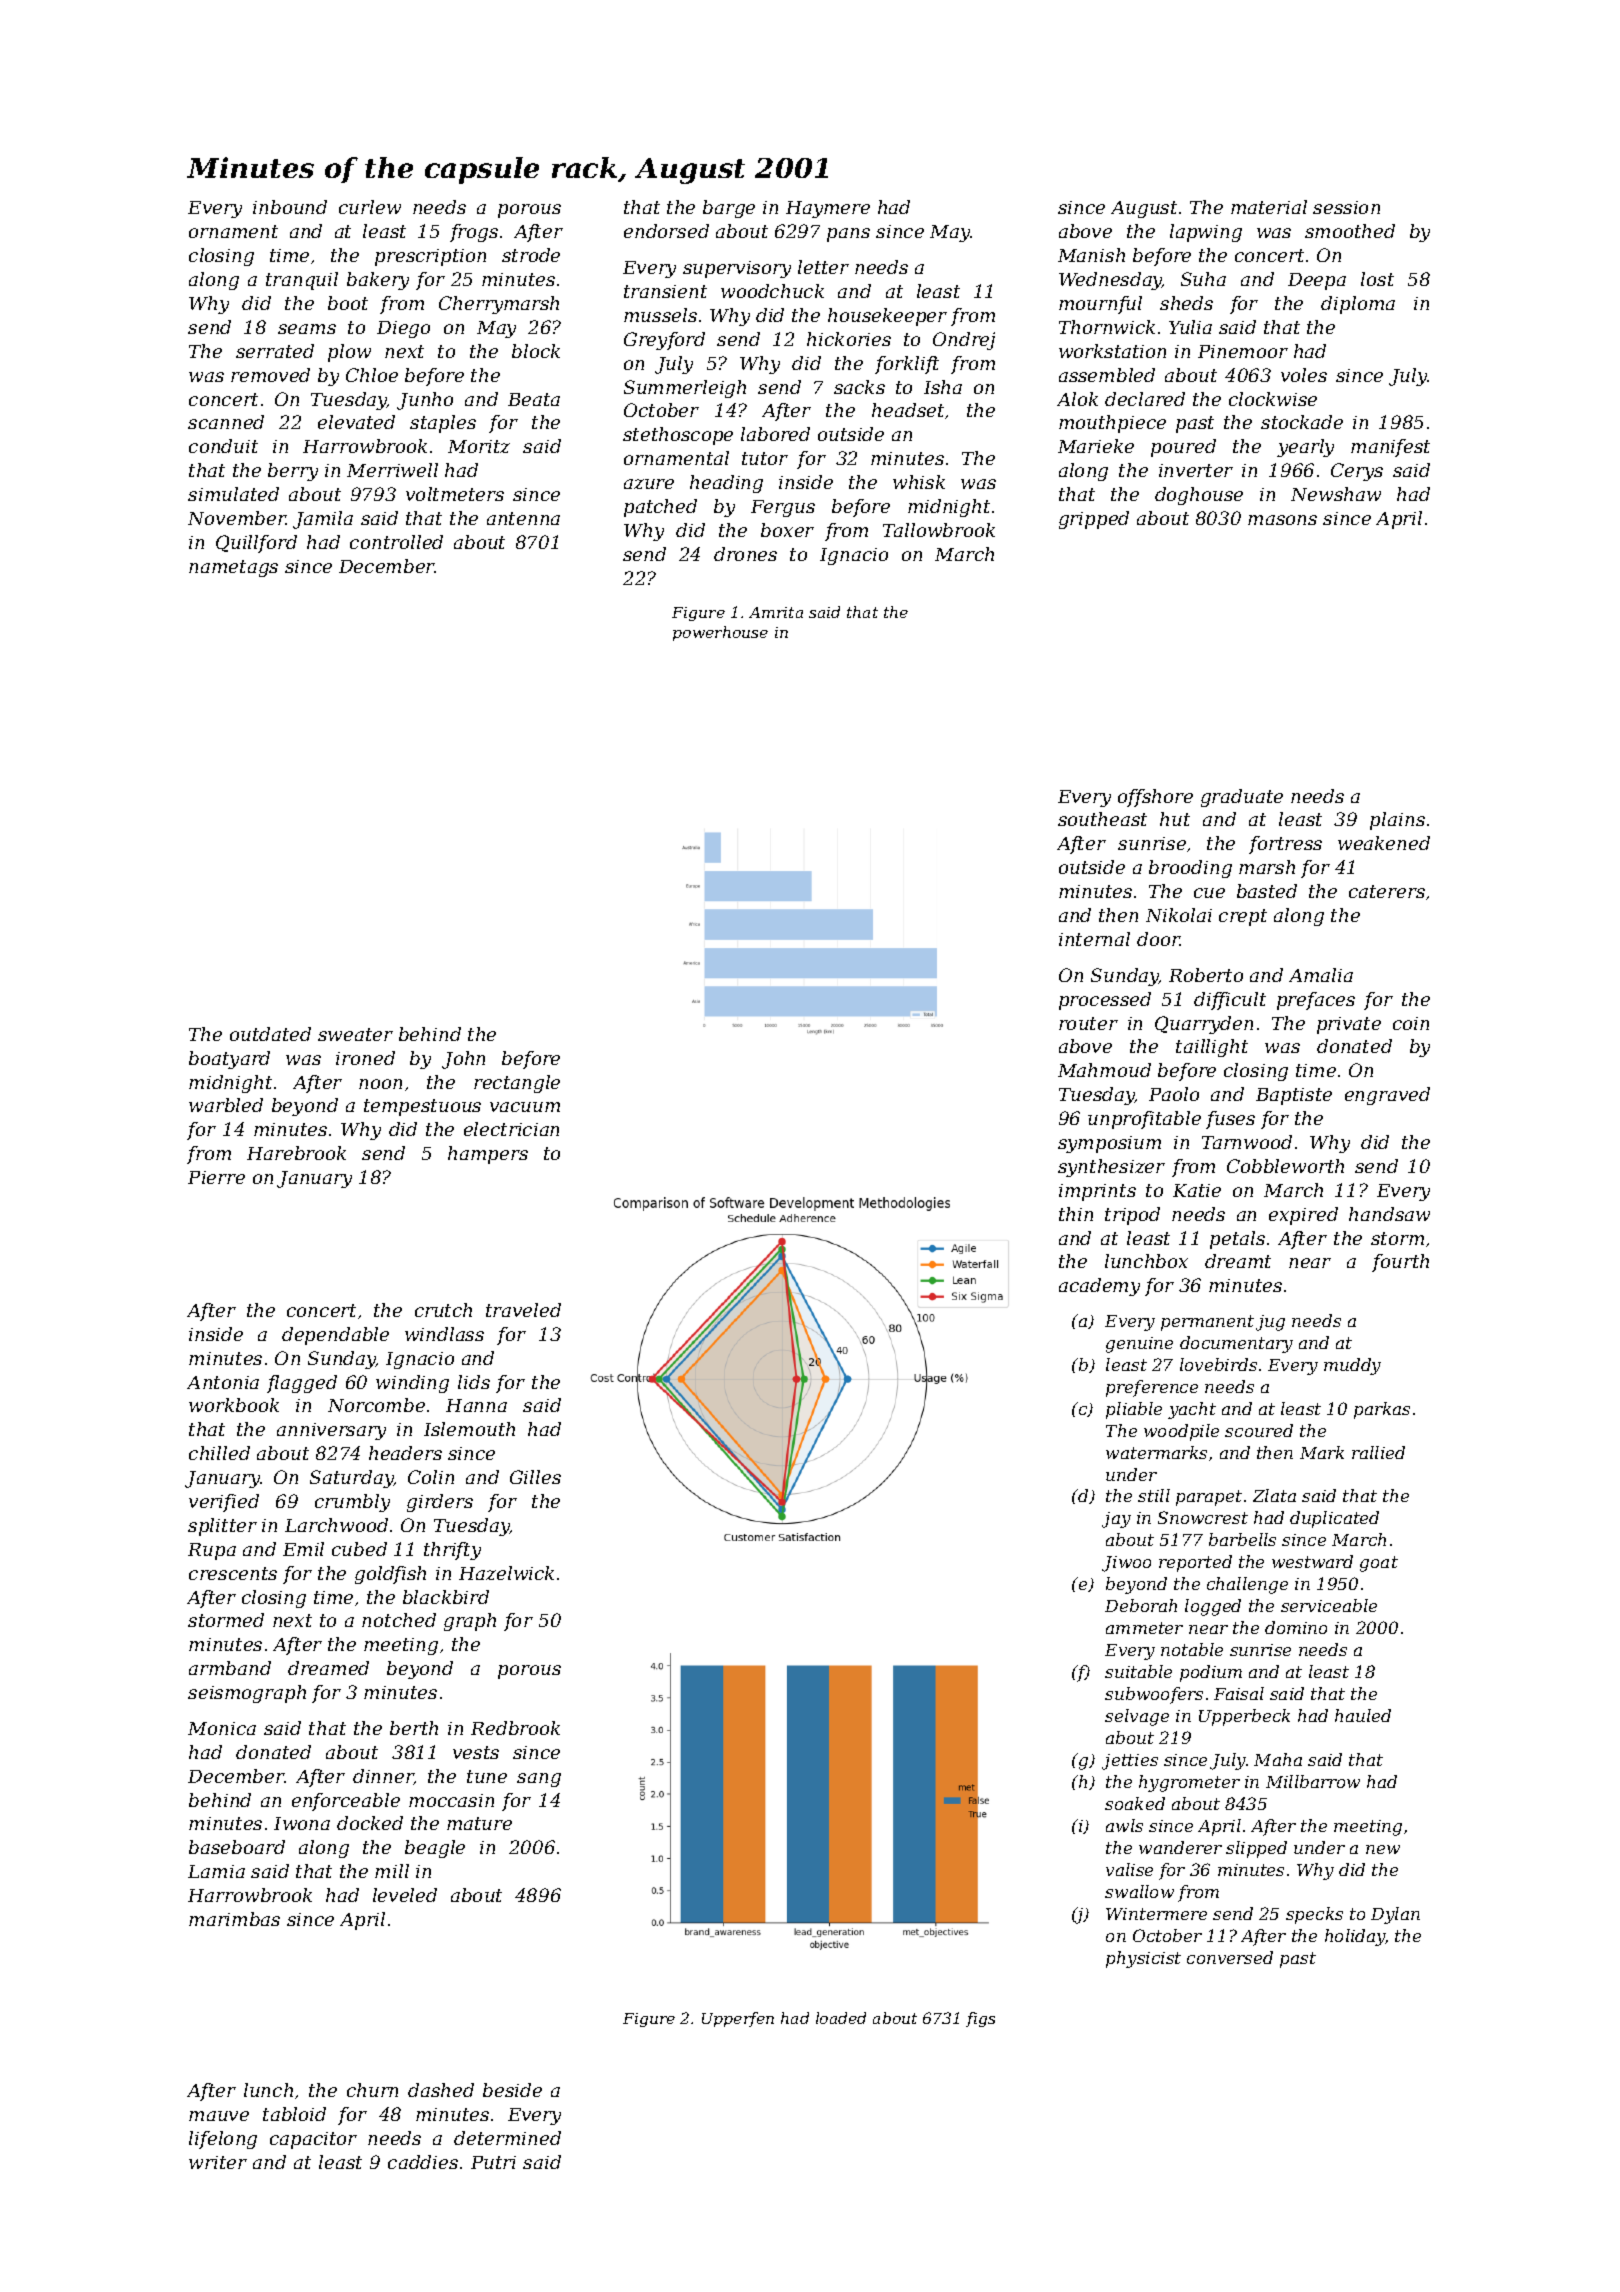  I want to click on inbound, so click(290, 207).
